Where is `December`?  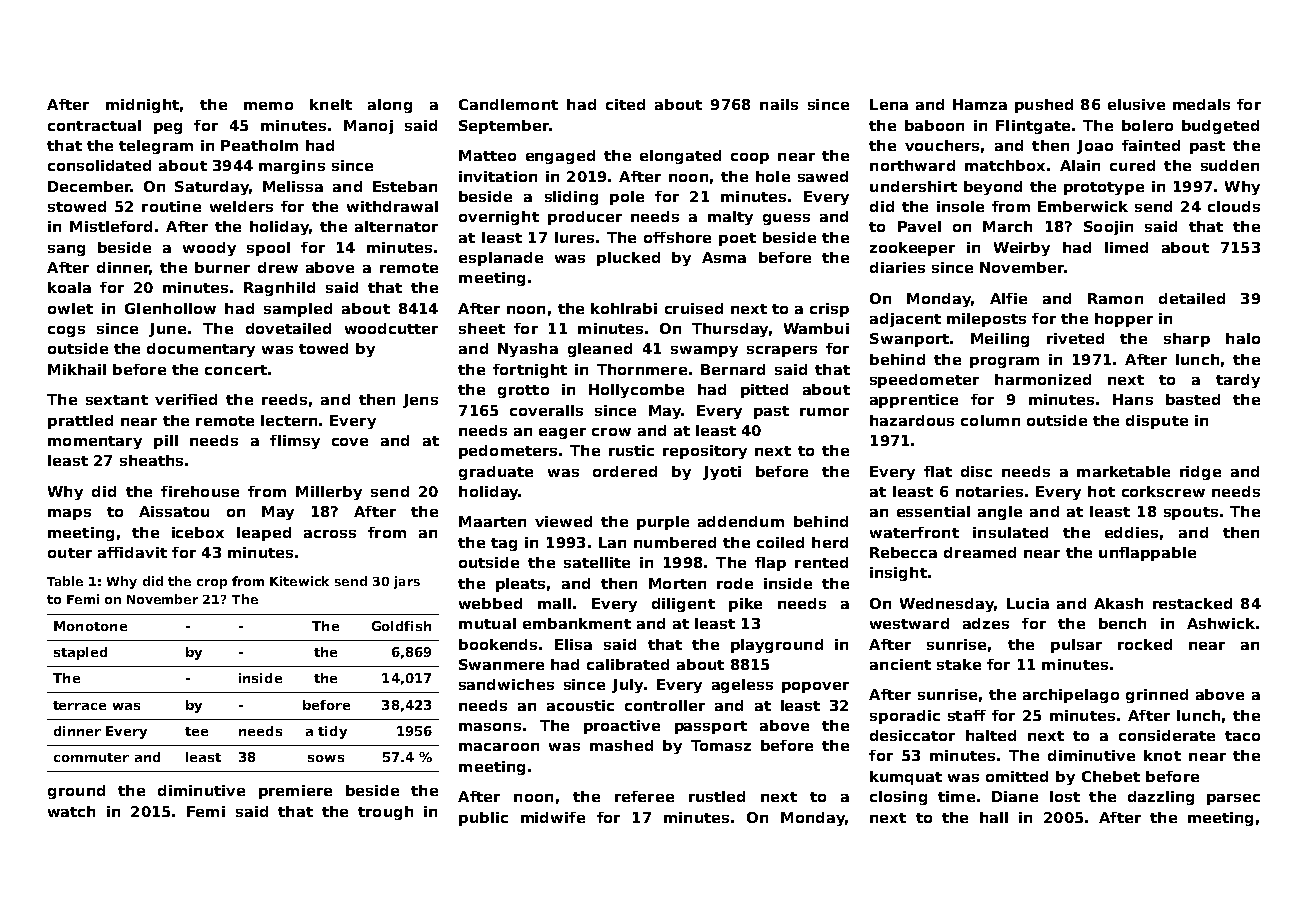
December is located at coordinates (89, 186).
